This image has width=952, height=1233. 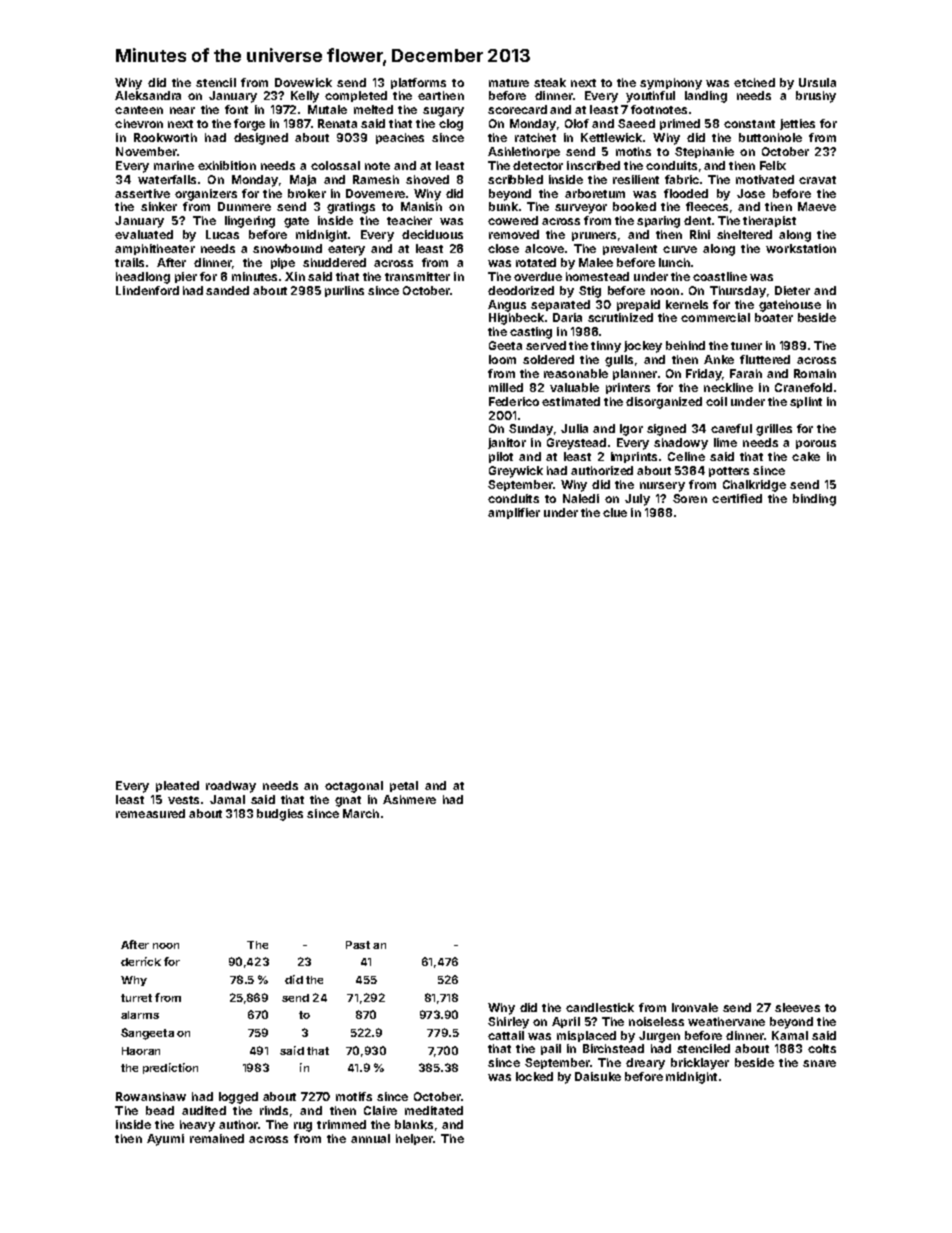 What do you see at coordinates (550, 82) in the image?
I see `steak` at bounding box center [550, 82].
